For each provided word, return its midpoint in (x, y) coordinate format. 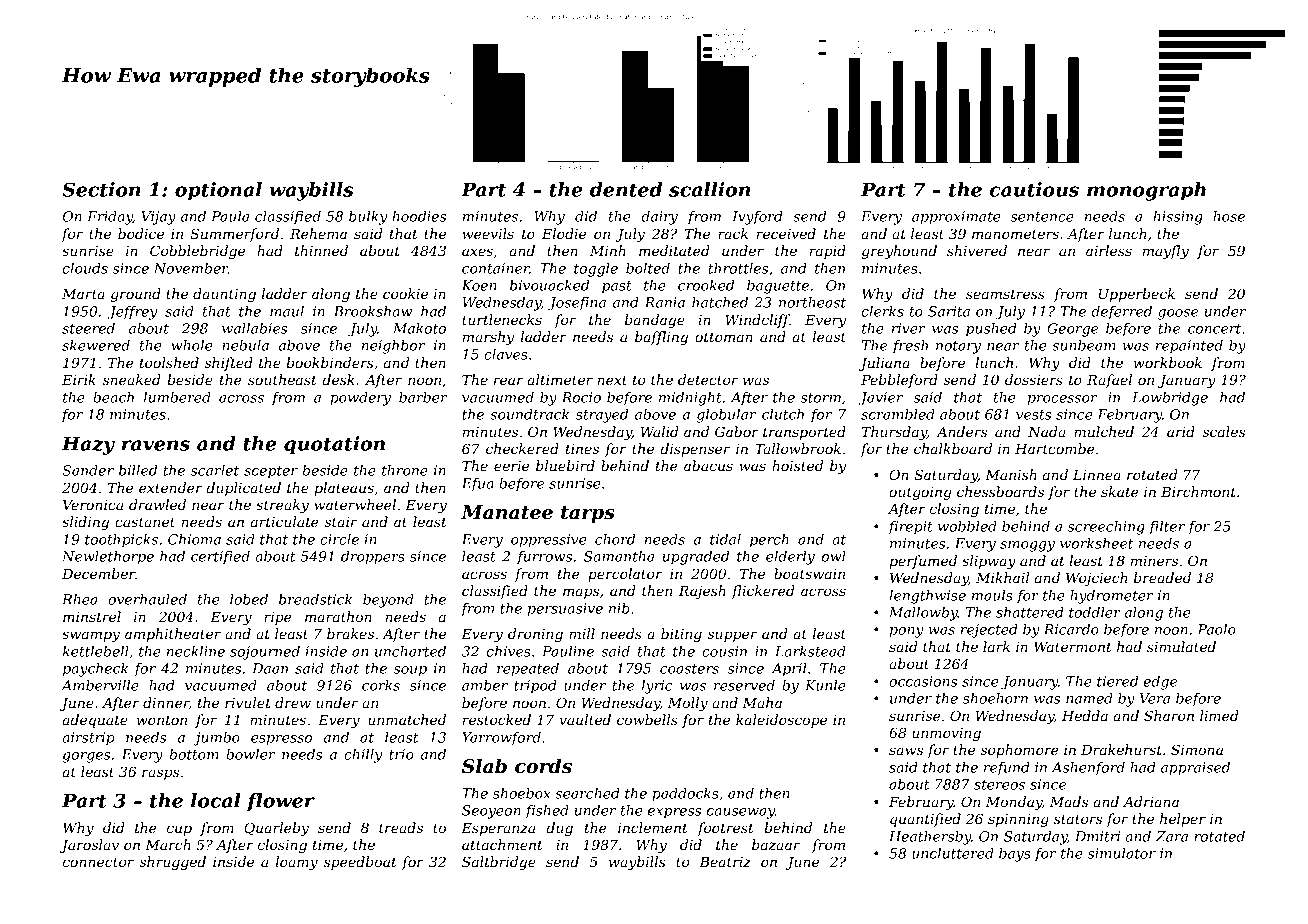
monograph (1146, 191)
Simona (1197, 749)
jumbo (216, 739)
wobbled (967, 526)
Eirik (79, 379)
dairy (659, 218)
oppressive (549, 541)
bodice (141, 233)
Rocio (581, 397)
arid (1181, 431)
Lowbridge (1170, 399)
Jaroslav (89, 846)
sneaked (131, 379)
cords (543, 766)
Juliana (884, 364)
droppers (373, 558)
